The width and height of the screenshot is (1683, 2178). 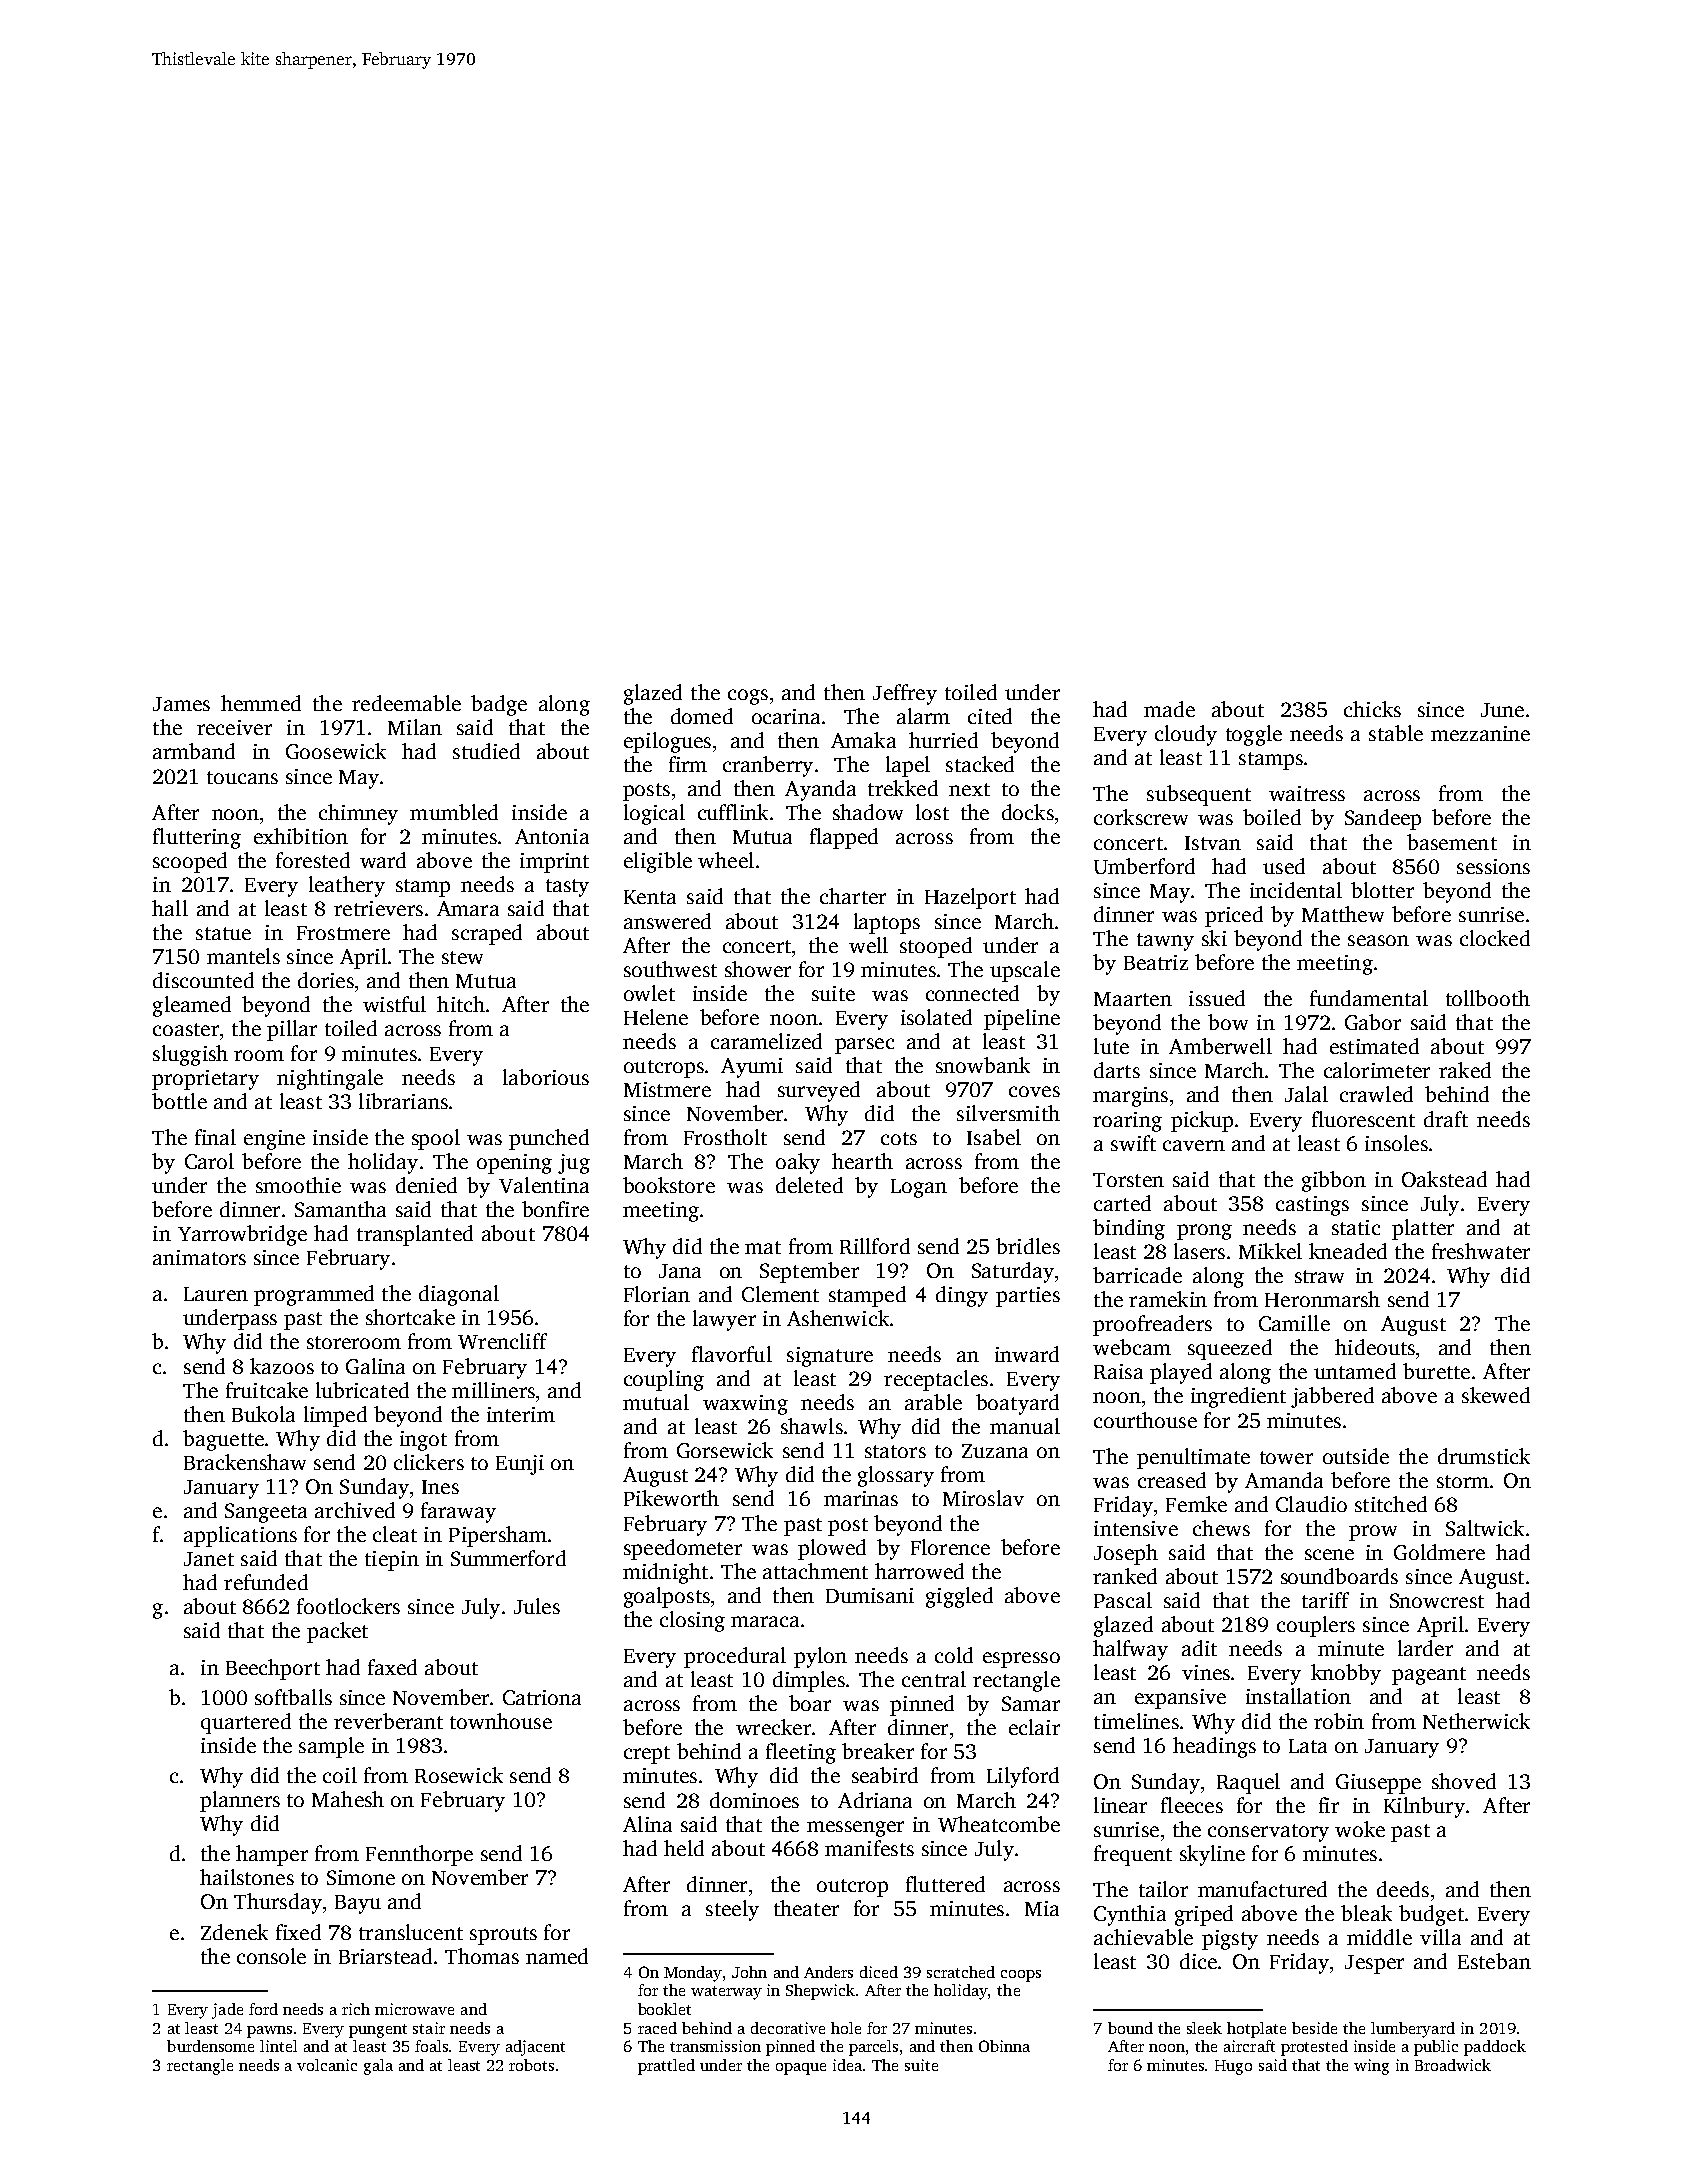 I want to click on Beatriz, so click(x=1156, y=962).
